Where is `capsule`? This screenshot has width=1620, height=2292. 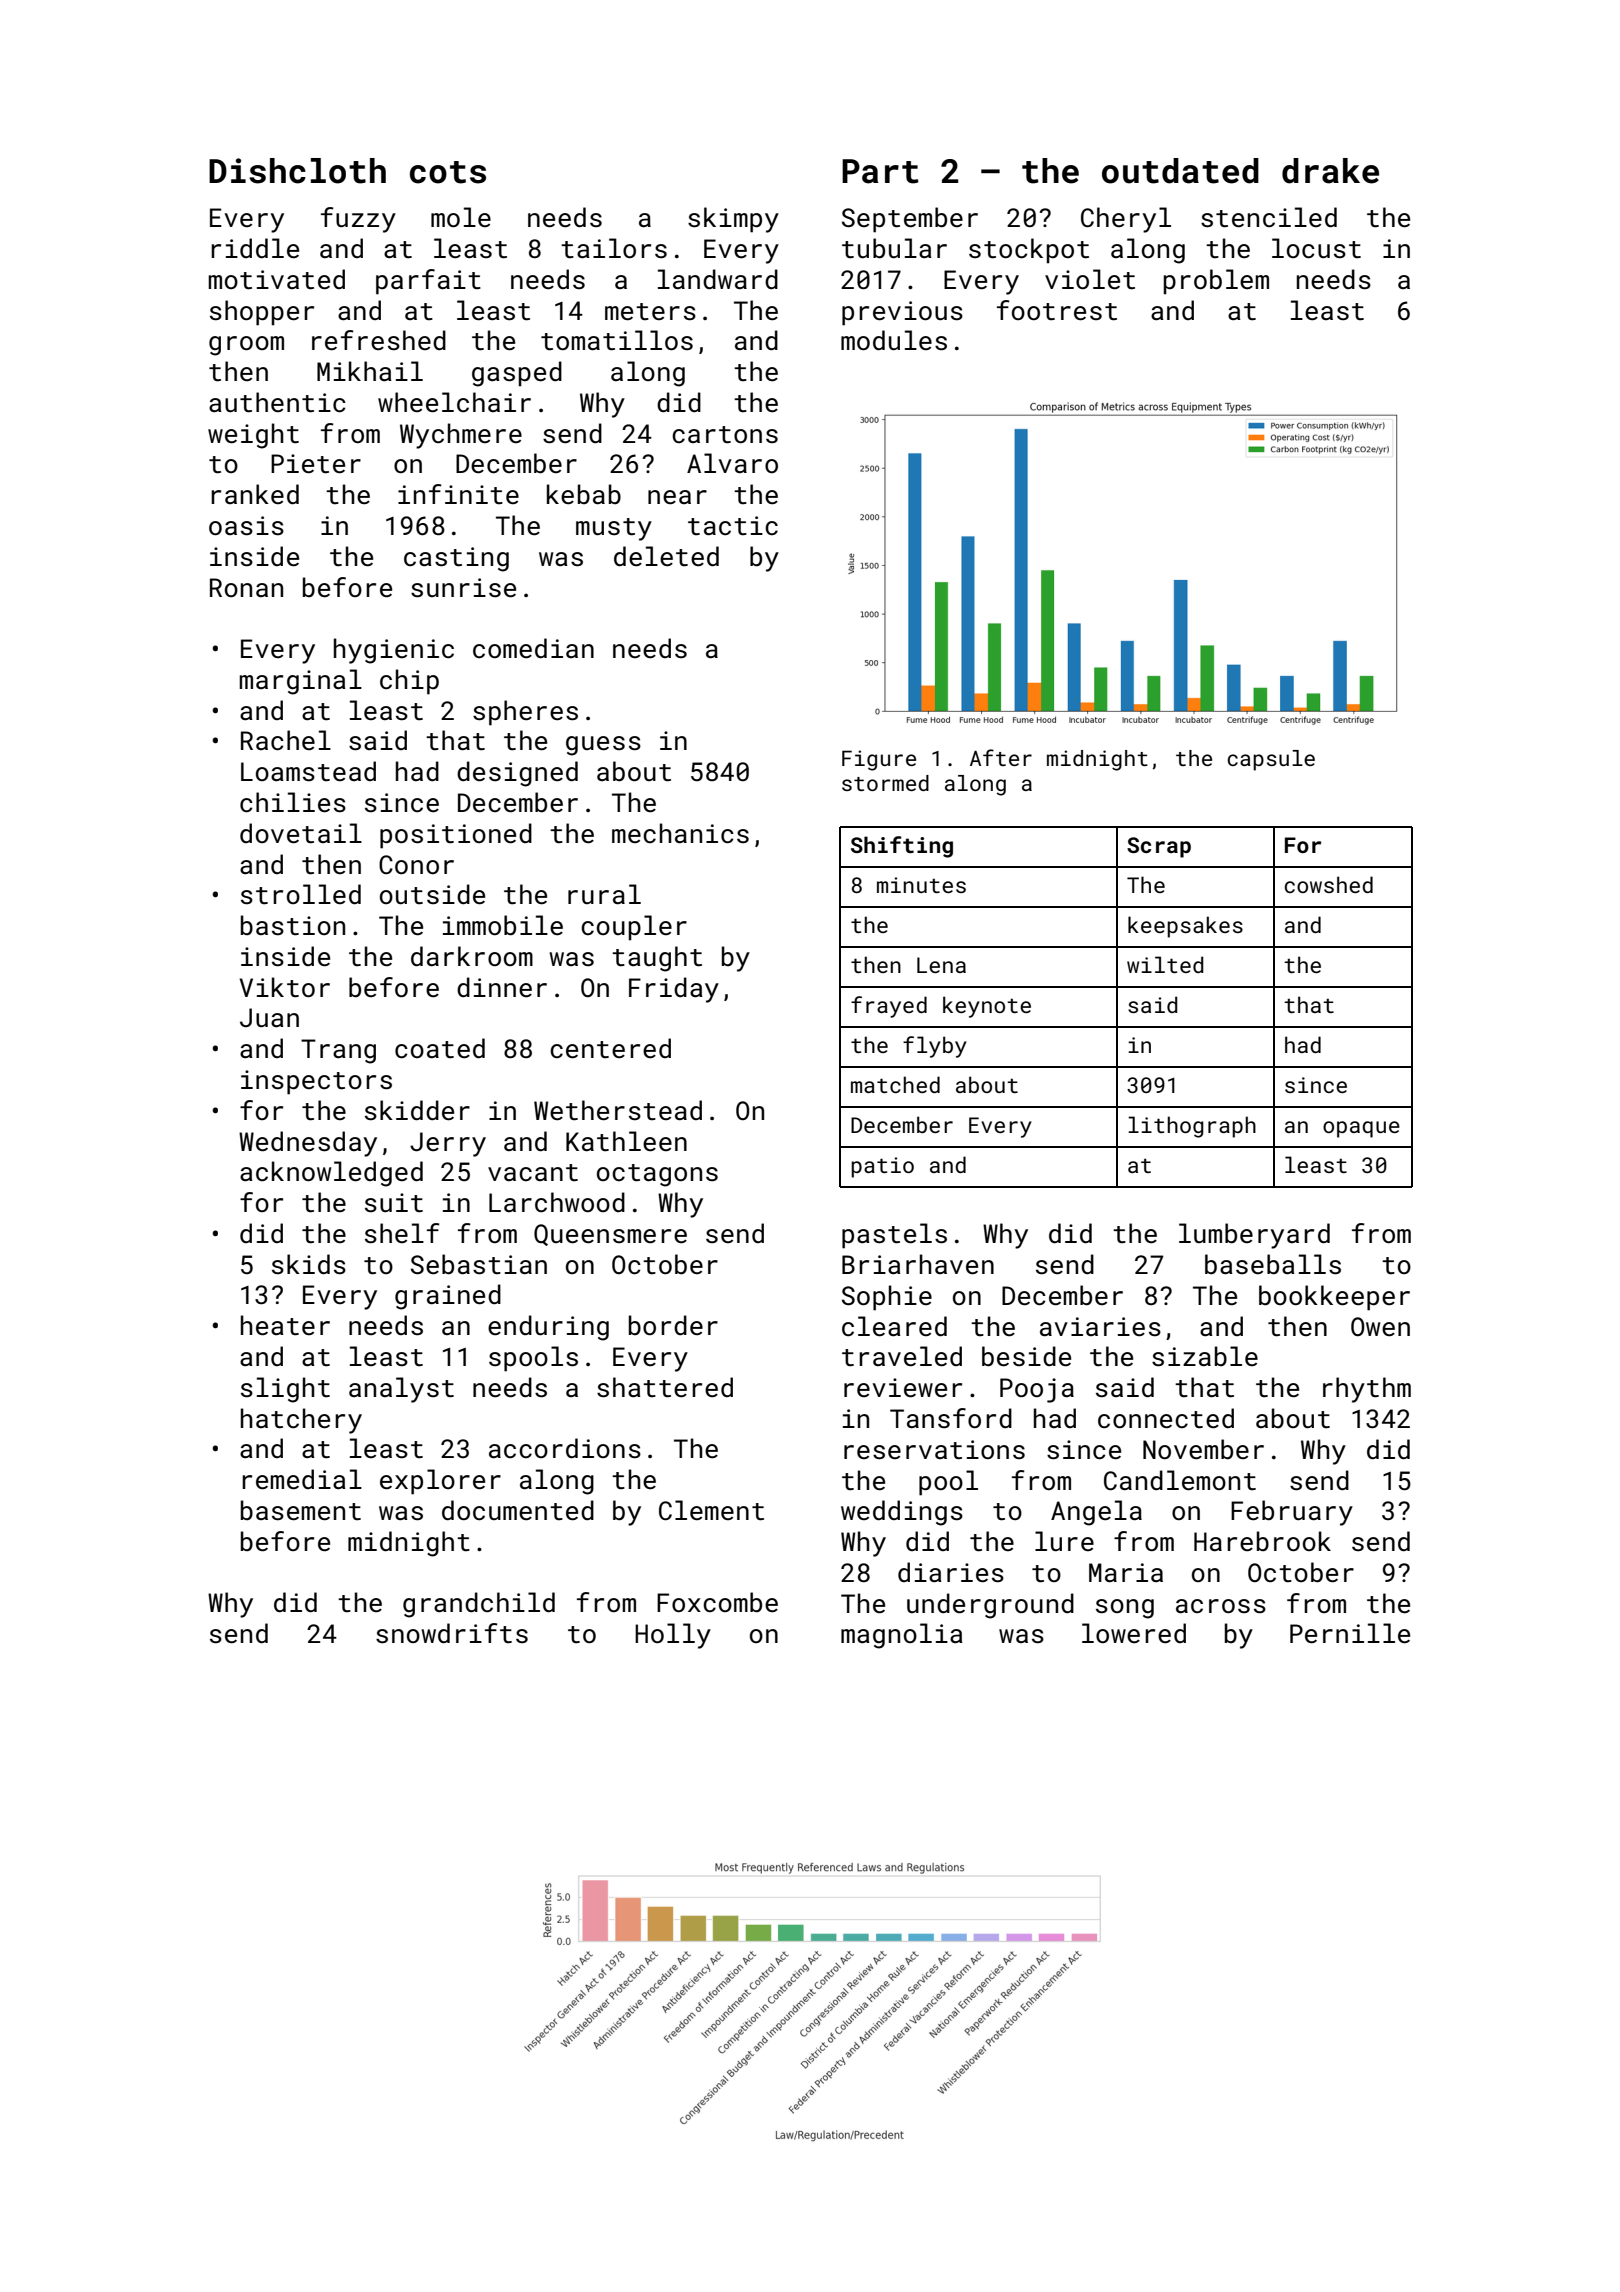
capsule is located at coordinates (1271, 760).
